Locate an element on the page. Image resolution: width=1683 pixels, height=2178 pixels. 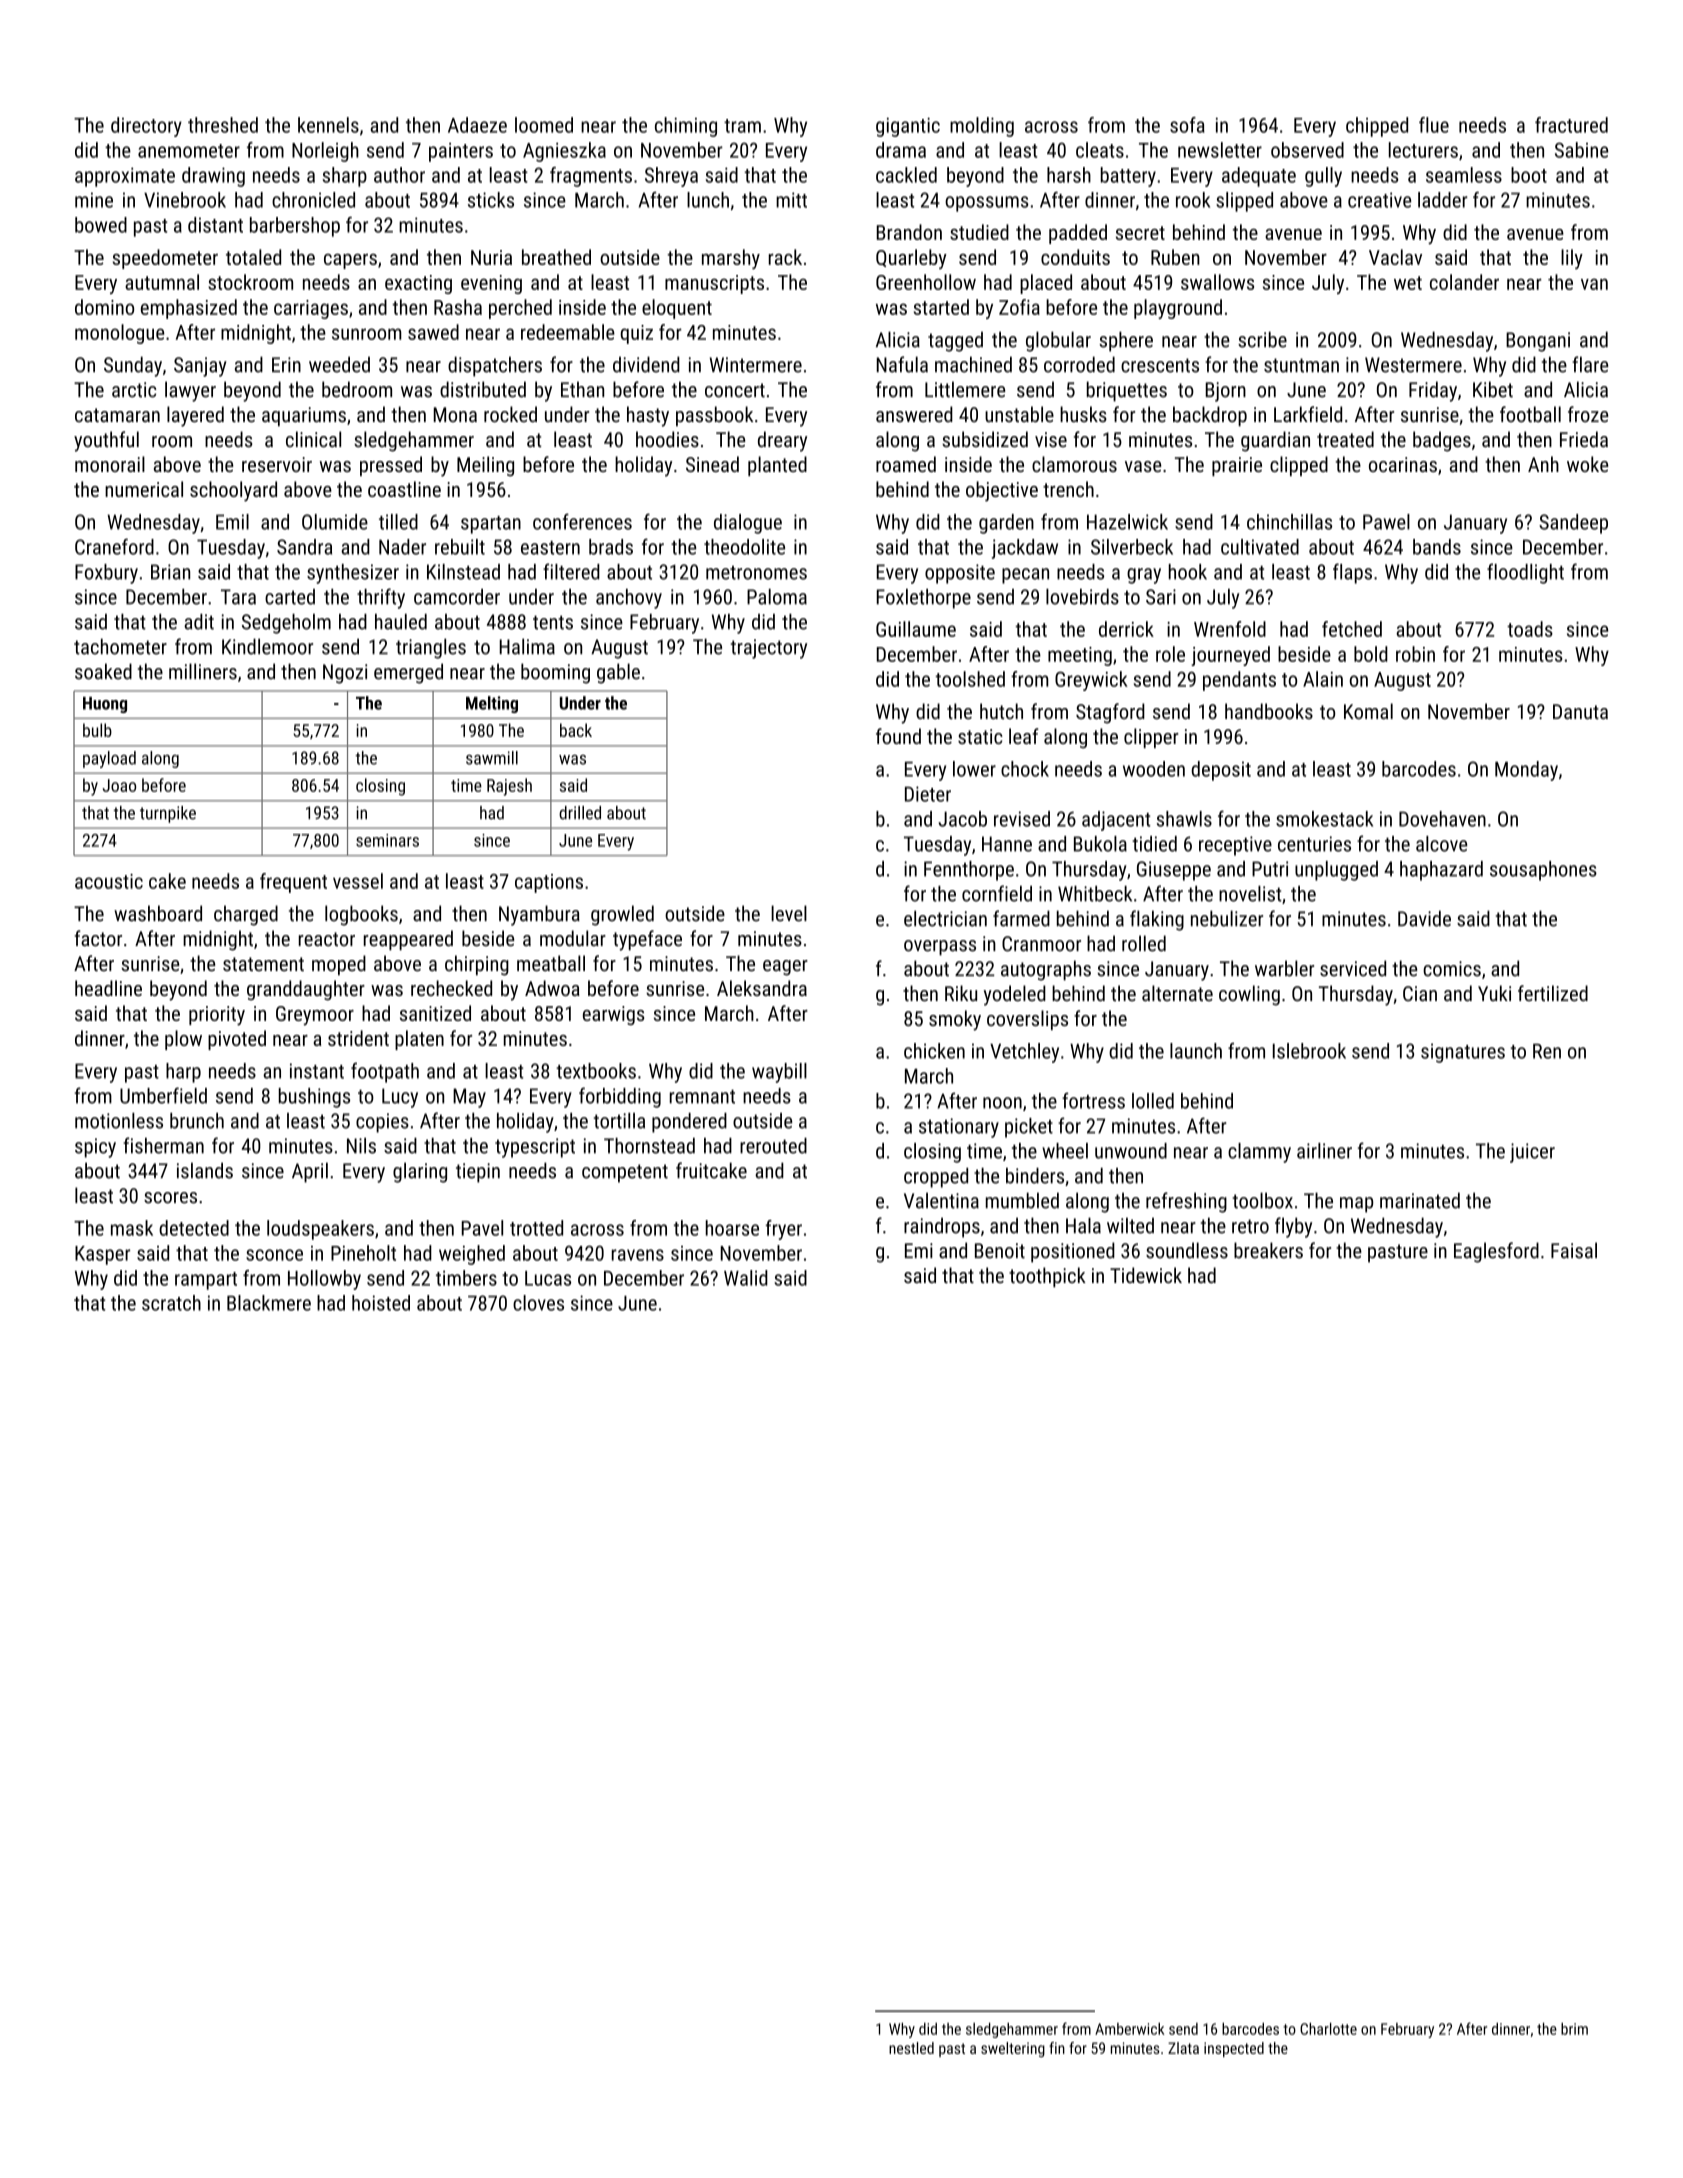
eloquent is located at coordinates (677, 309).
